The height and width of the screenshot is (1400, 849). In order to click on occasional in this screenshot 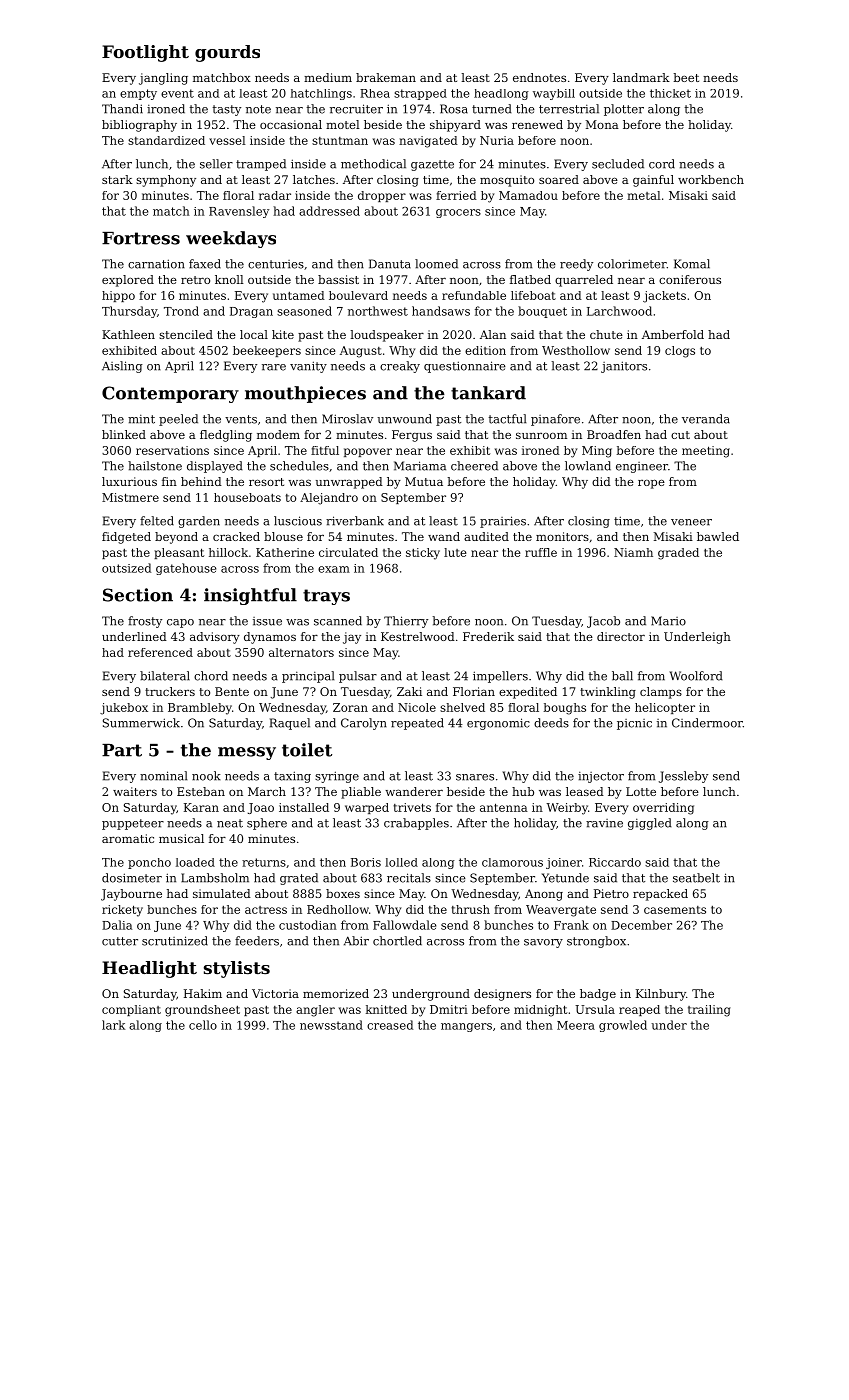, I will do `click(291, 124)`.
